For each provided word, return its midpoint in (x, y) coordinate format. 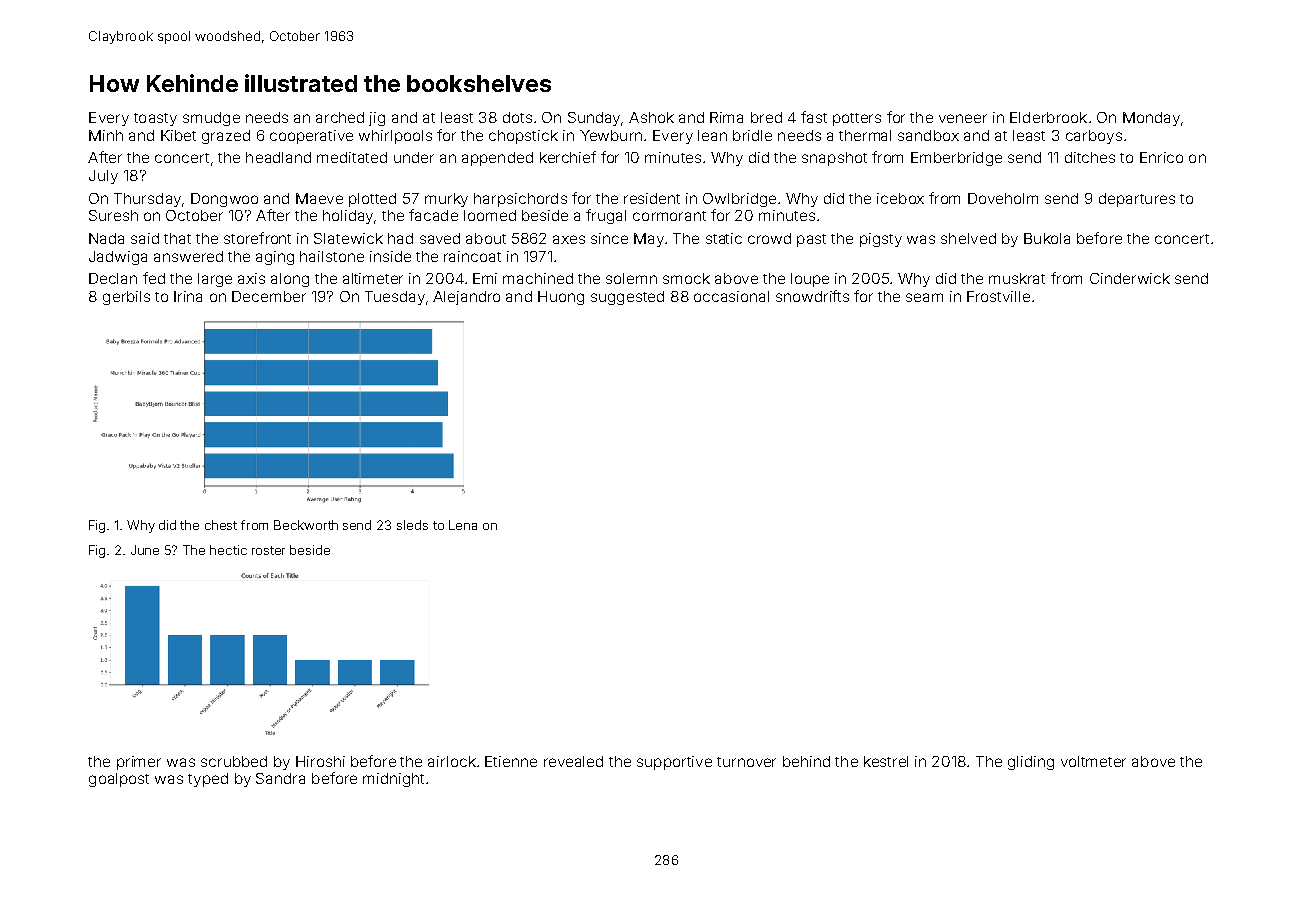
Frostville (998, 296)
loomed (490, 215)
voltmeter (1093, 761)
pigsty (881, 240)
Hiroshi (320, 761)
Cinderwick (1130, 278)
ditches (1090, 157)
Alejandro (466, 298)
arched (340, 117)
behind (806, 761)
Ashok (651, 117)
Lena (463, 525)
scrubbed (234, 761)
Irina (188, 296)
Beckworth (306, 525)
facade (433, 215)
